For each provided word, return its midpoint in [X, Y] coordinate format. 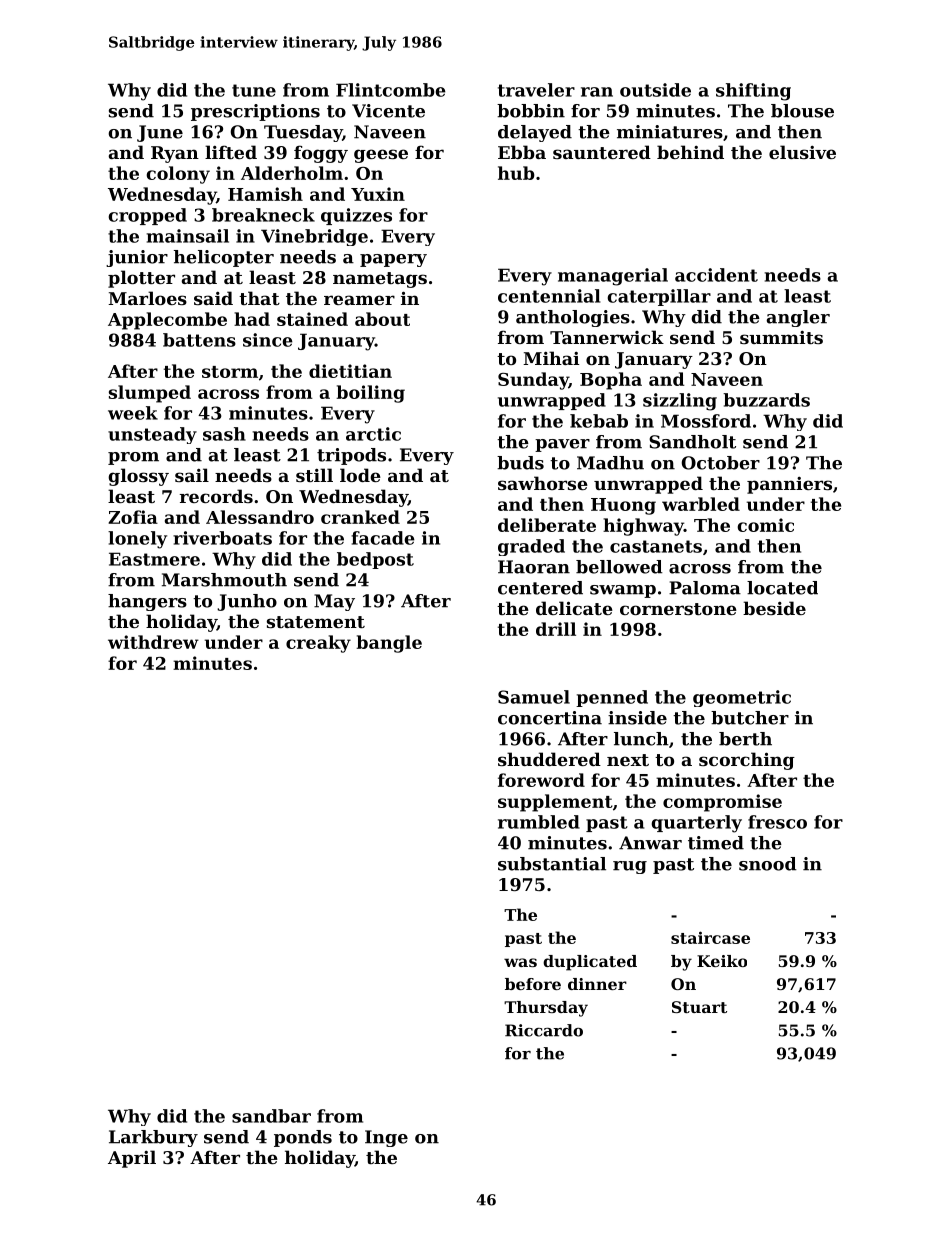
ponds [303, 1138]
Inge [386, 1138]
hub [516, 173]
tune [254, 90]
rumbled [539, 822]
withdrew [153, 642]
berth [745, 739]
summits [781, 337]
